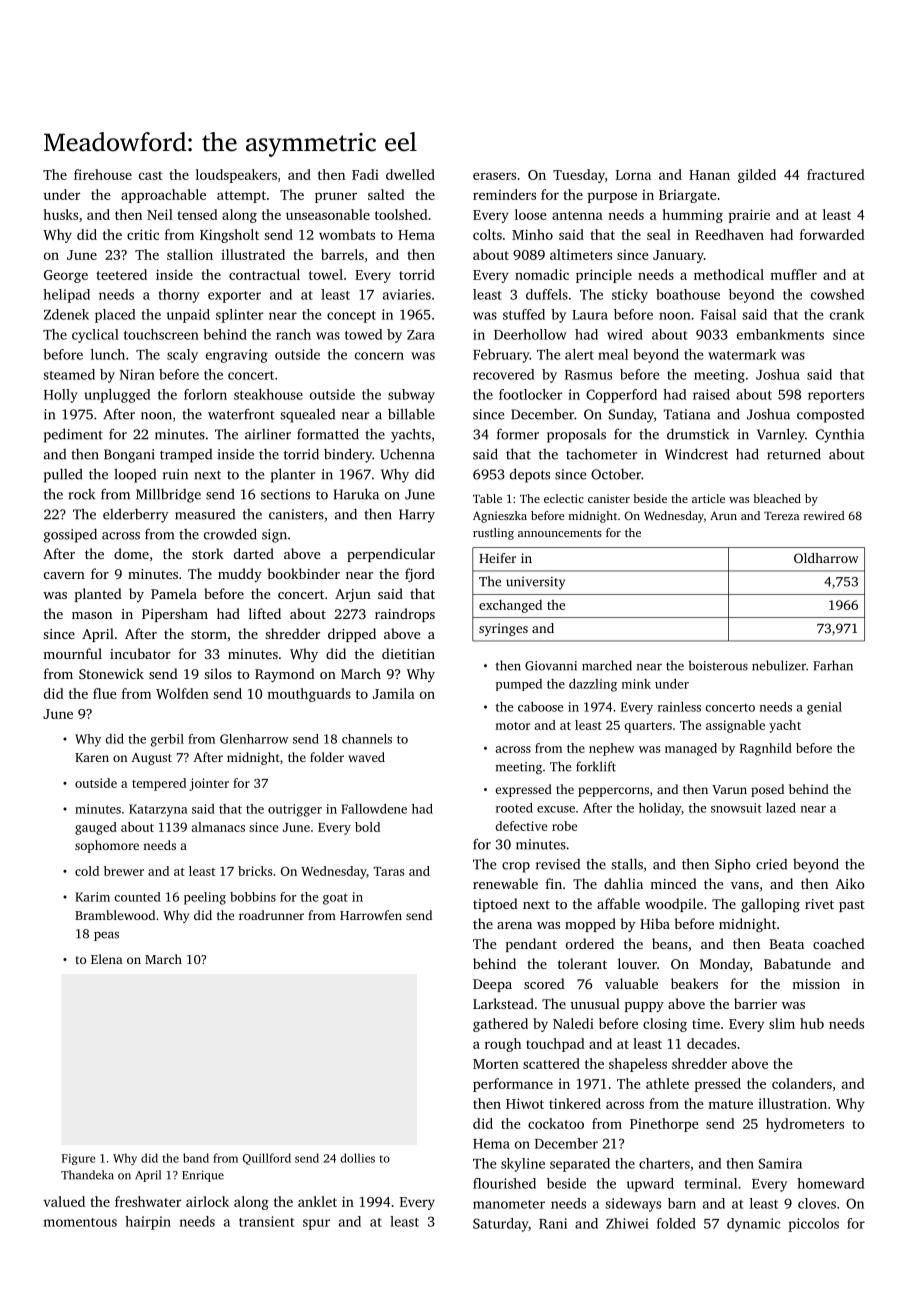  I want to click on scattered, so click(551, 1063).
